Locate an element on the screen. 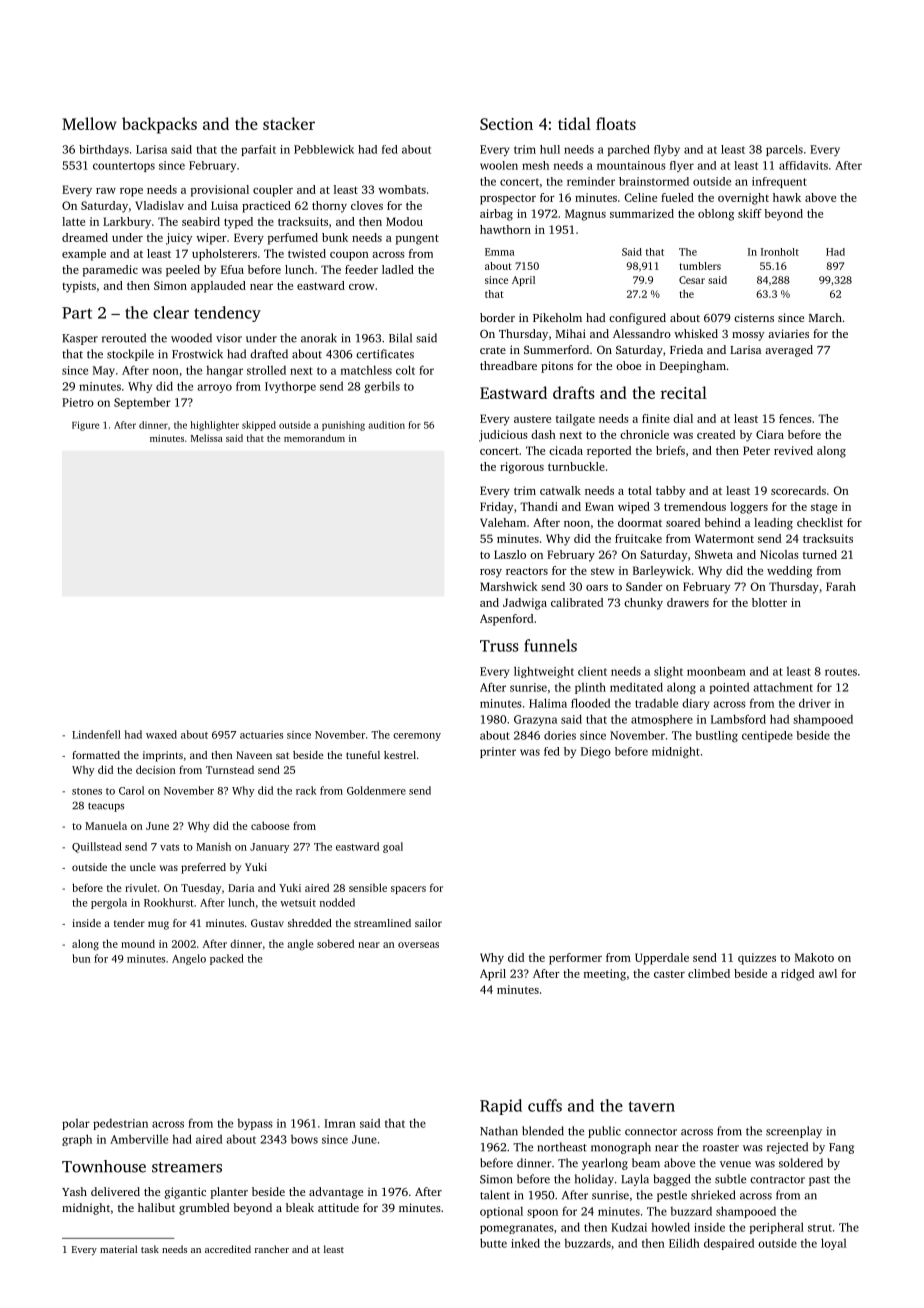  butte is located at coordinates (493, 1243).
